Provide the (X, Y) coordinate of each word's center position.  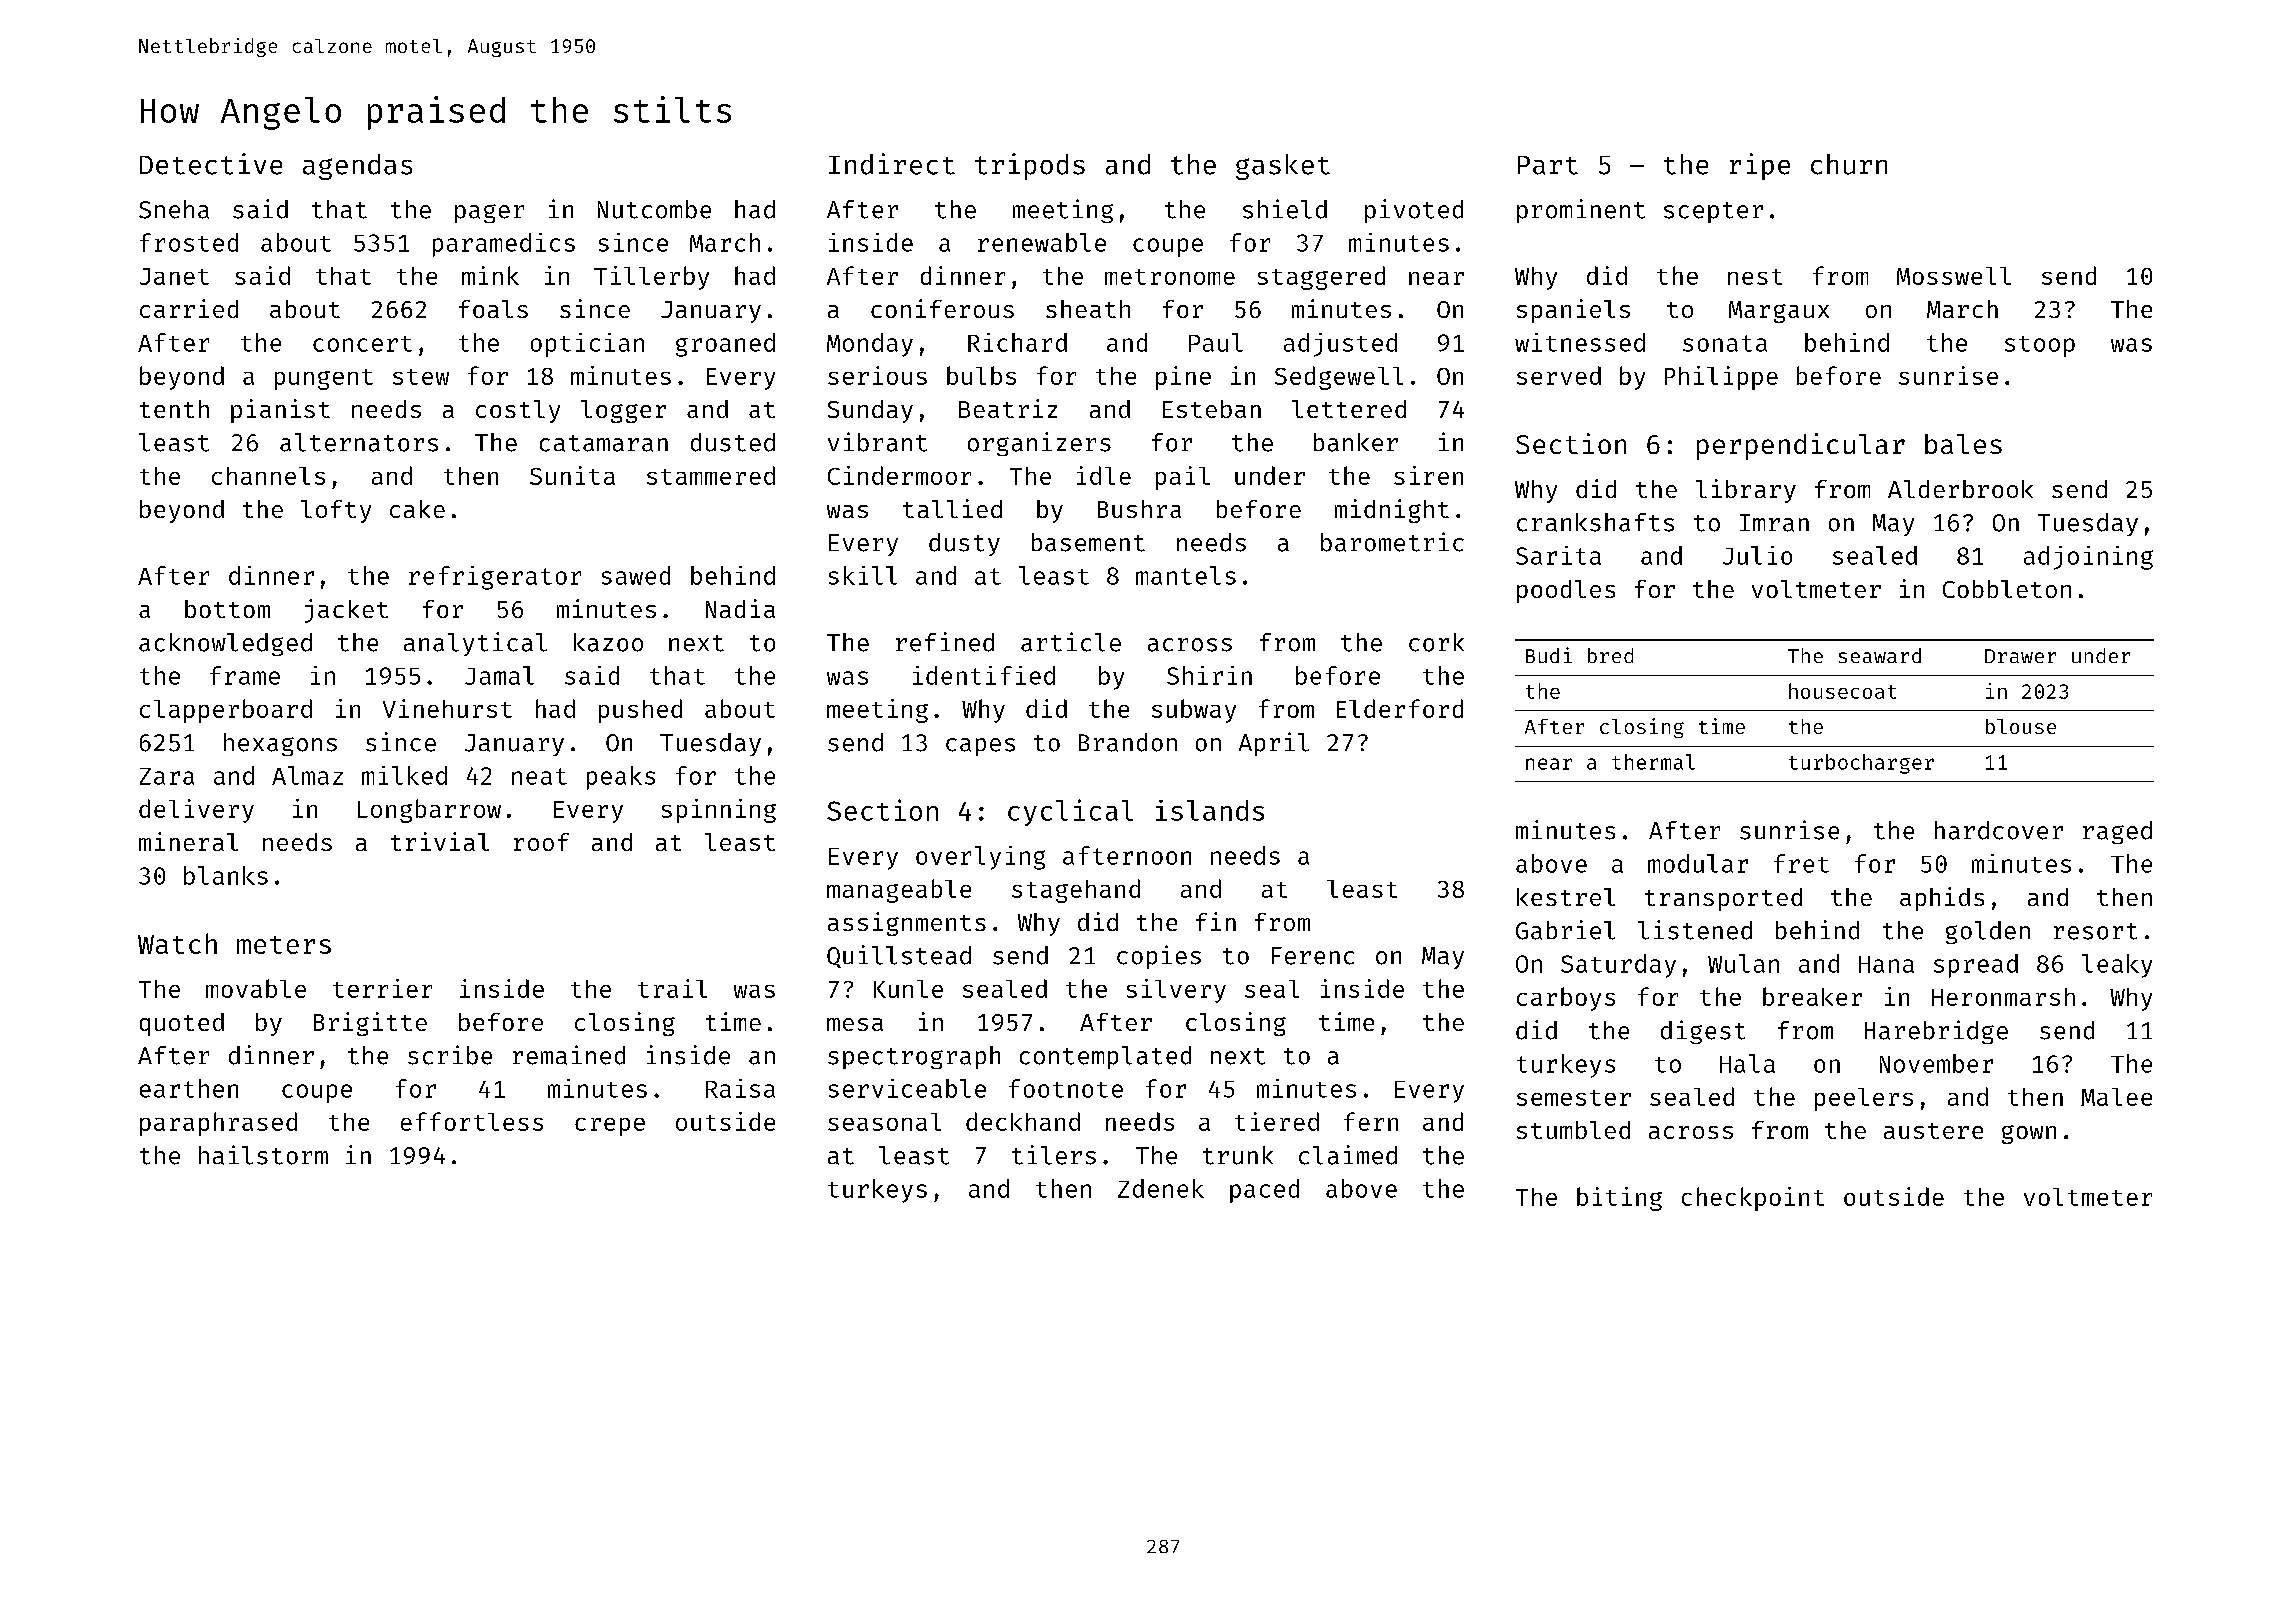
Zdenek (1161, 1188)
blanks (226, 875)
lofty (336, 511)
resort (2095, 931)
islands (1210, 810)
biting (1619, 1199)
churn (1849, 164)
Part (1548, 165)
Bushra (1139, 509)
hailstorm (263, 1155)
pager (489, 213)
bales (1963, 444)
